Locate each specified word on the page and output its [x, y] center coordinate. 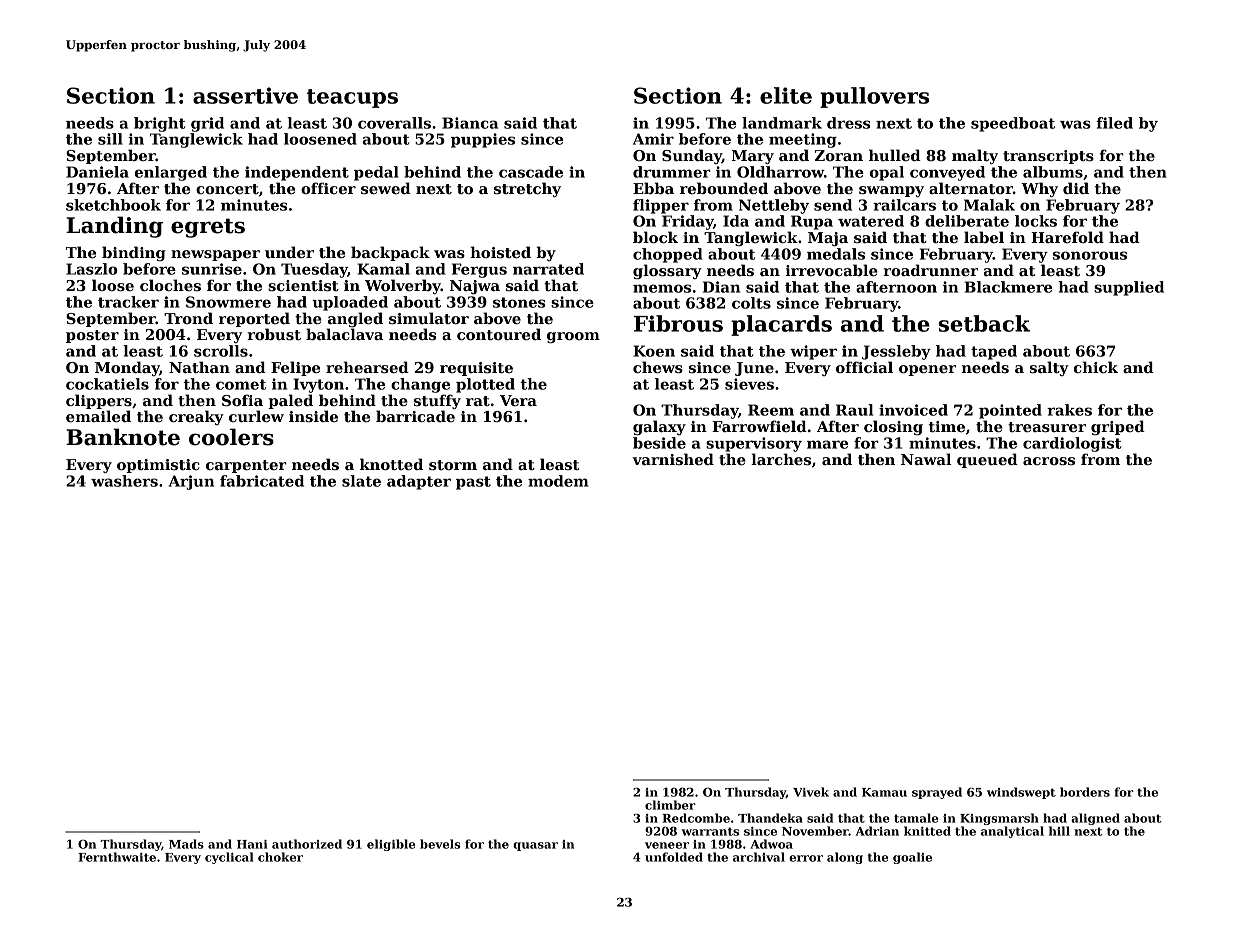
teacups [352, 98]
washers [124, 481]
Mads [186, 844]
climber [670, 805]
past [473, 483]
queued [987, 460]
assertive [245, 95]
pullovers [874, 97]
